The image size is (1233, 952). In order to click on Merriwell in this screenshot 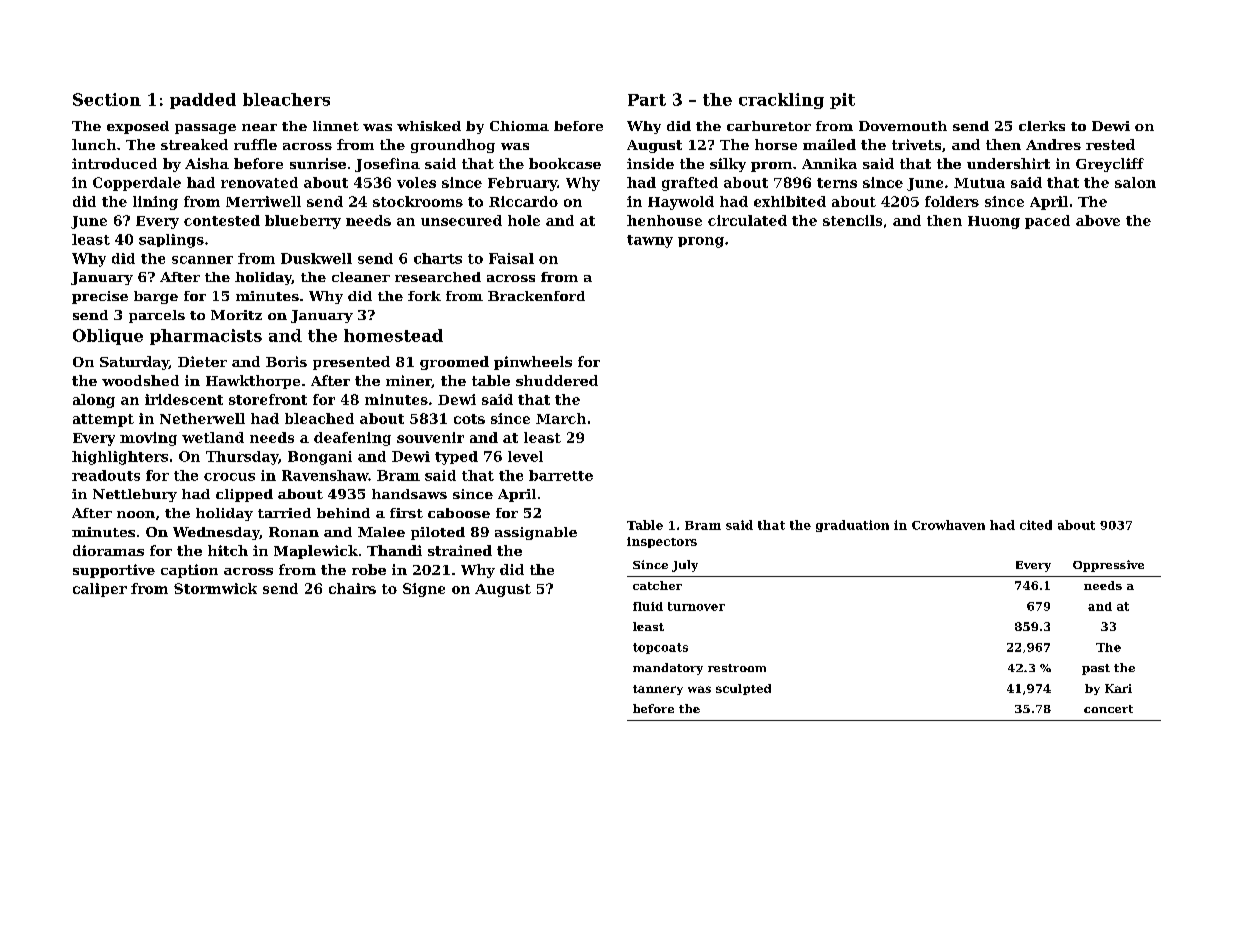, I will do `click(263, 201)`.
